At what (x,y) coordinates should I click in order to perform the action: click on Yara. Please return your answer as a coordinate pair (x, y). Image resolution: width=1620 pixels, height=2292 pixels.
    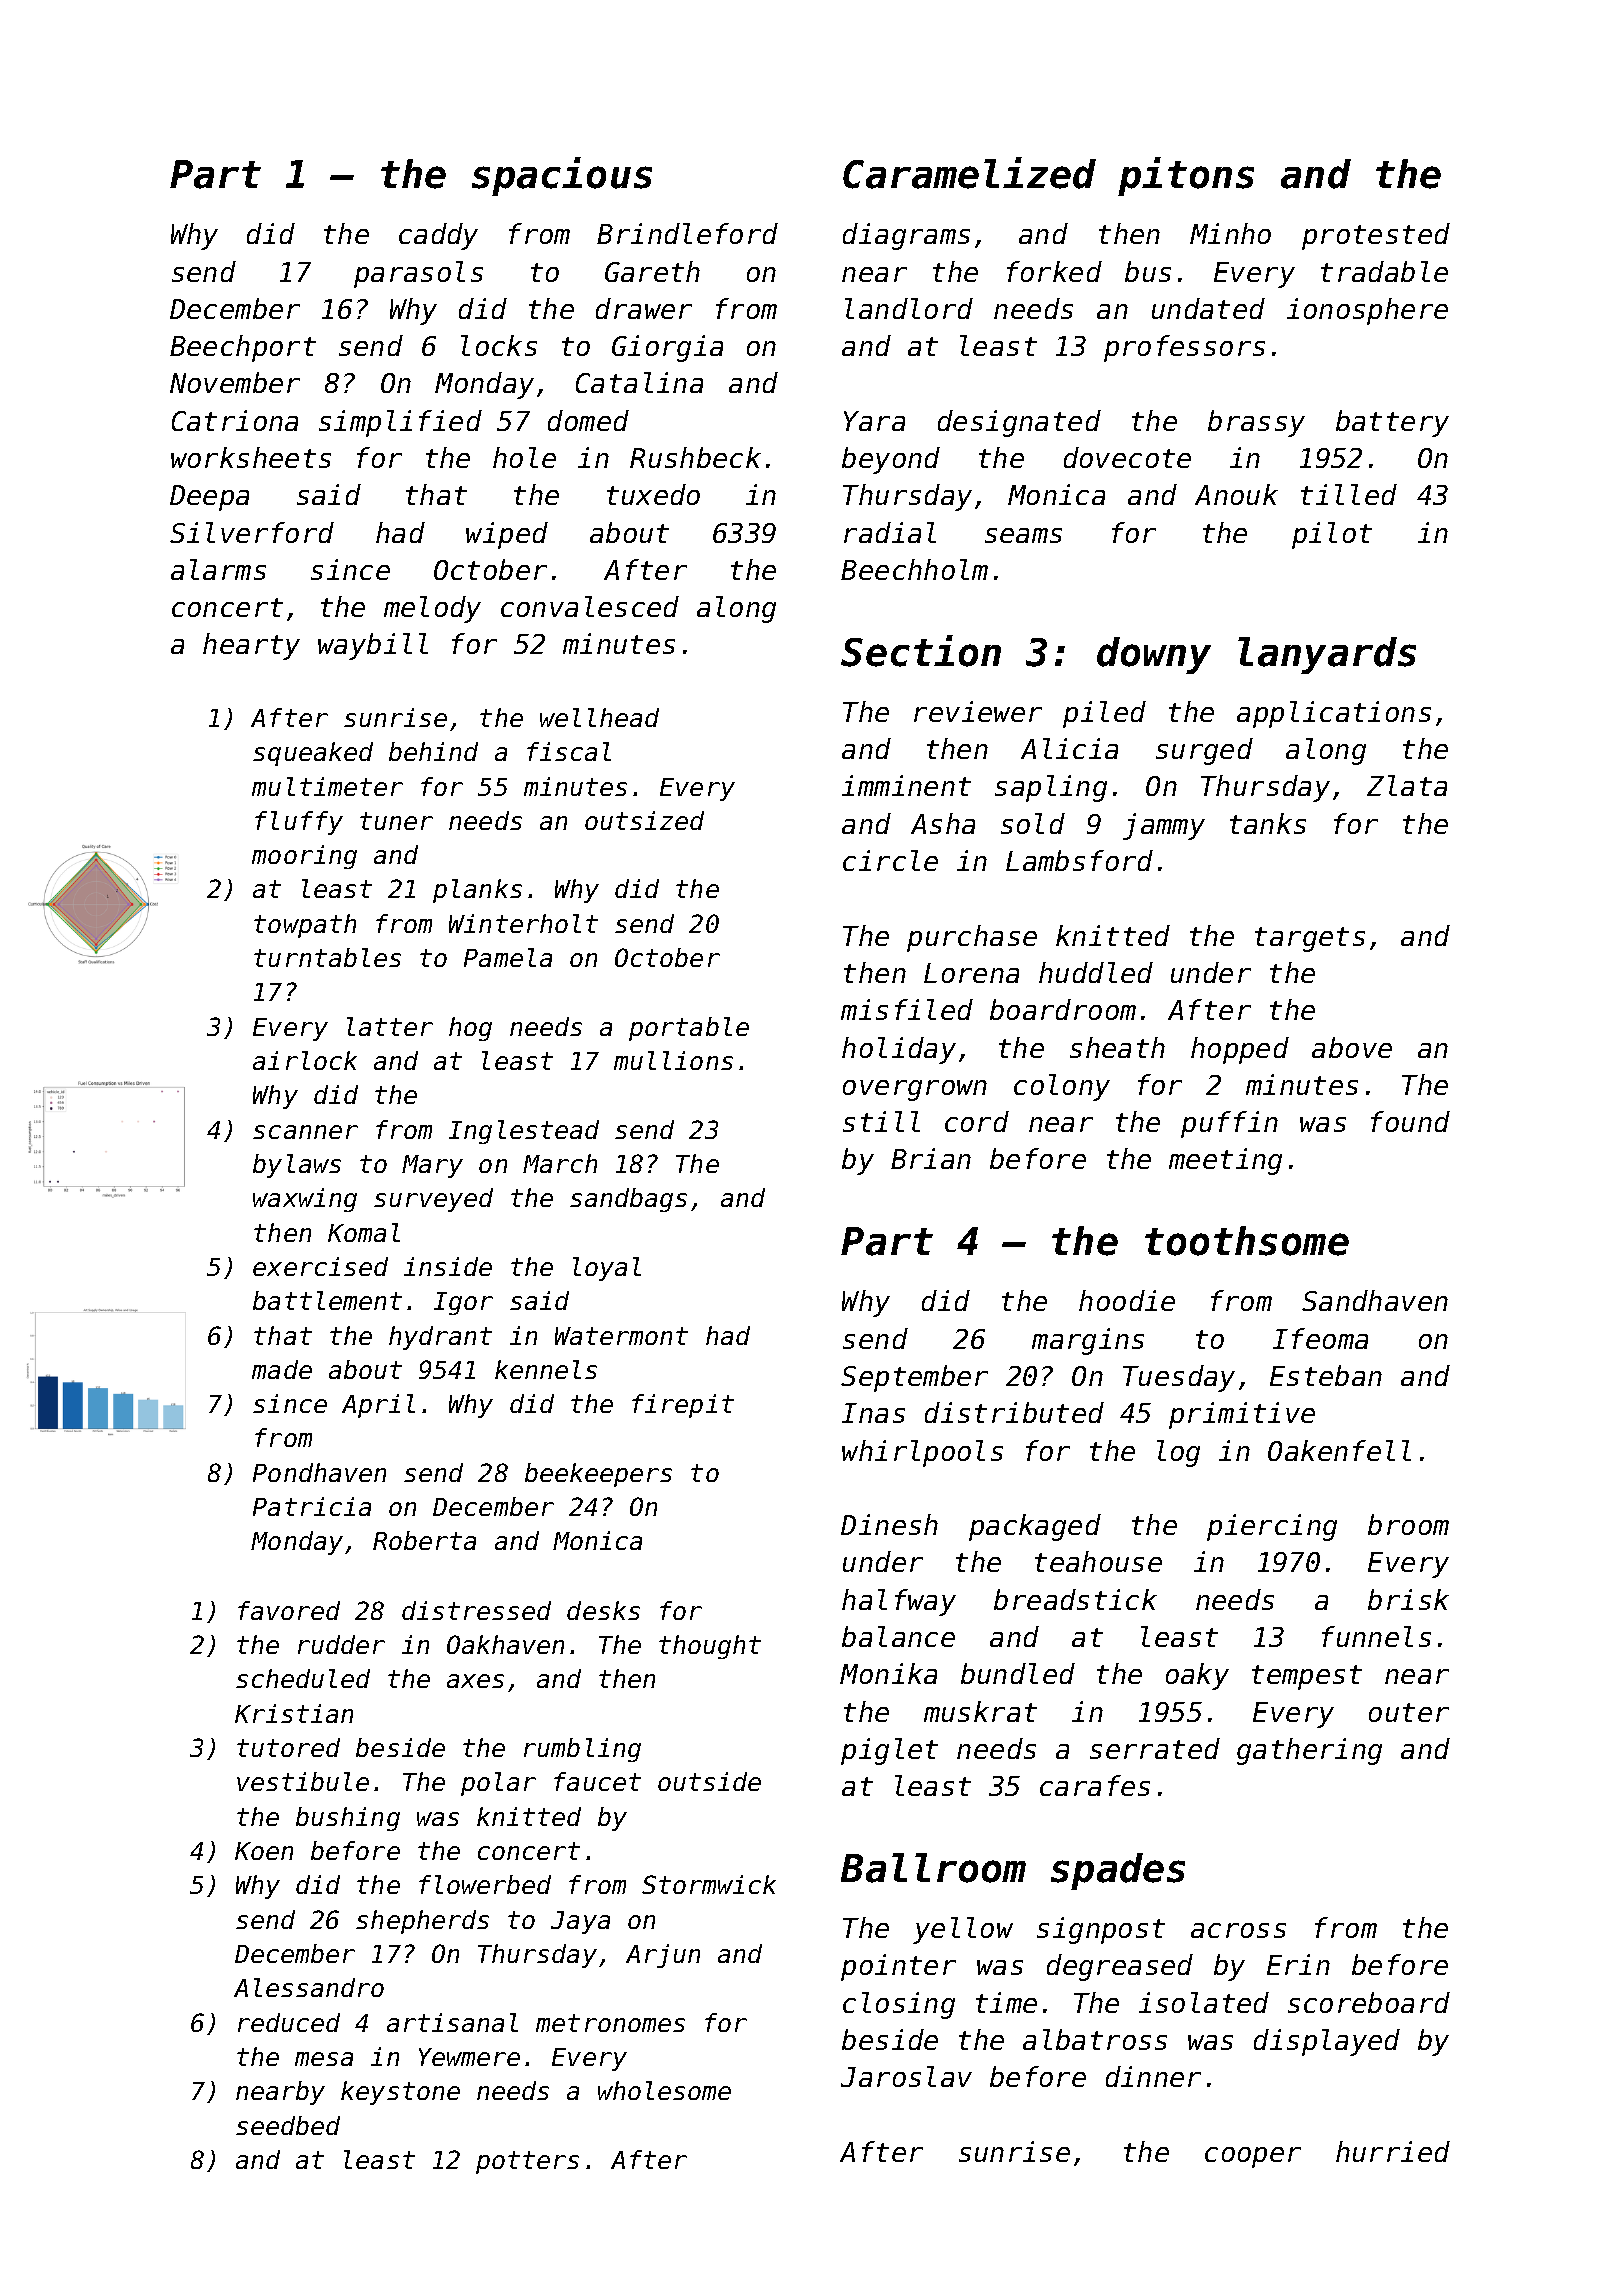
    Looking at the image, I should click on (874, 421).
